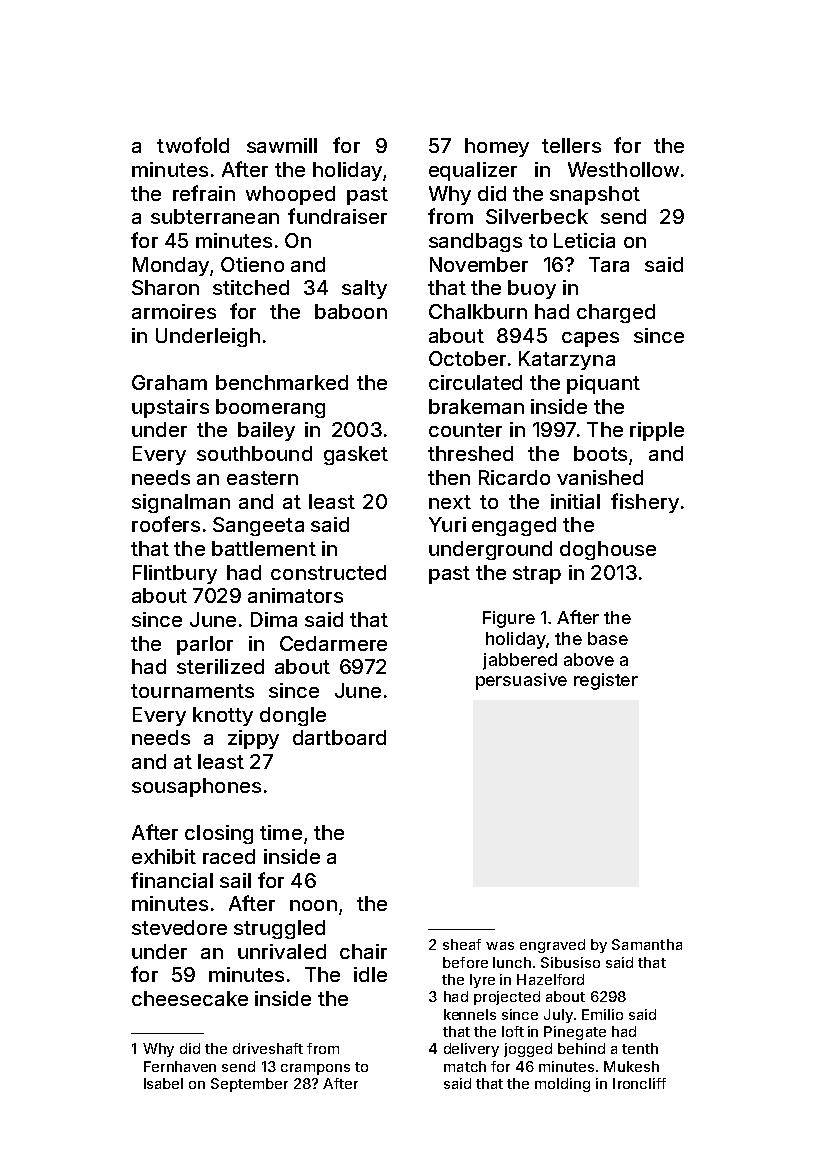  I want to click on vanished, so click(600, 477).
